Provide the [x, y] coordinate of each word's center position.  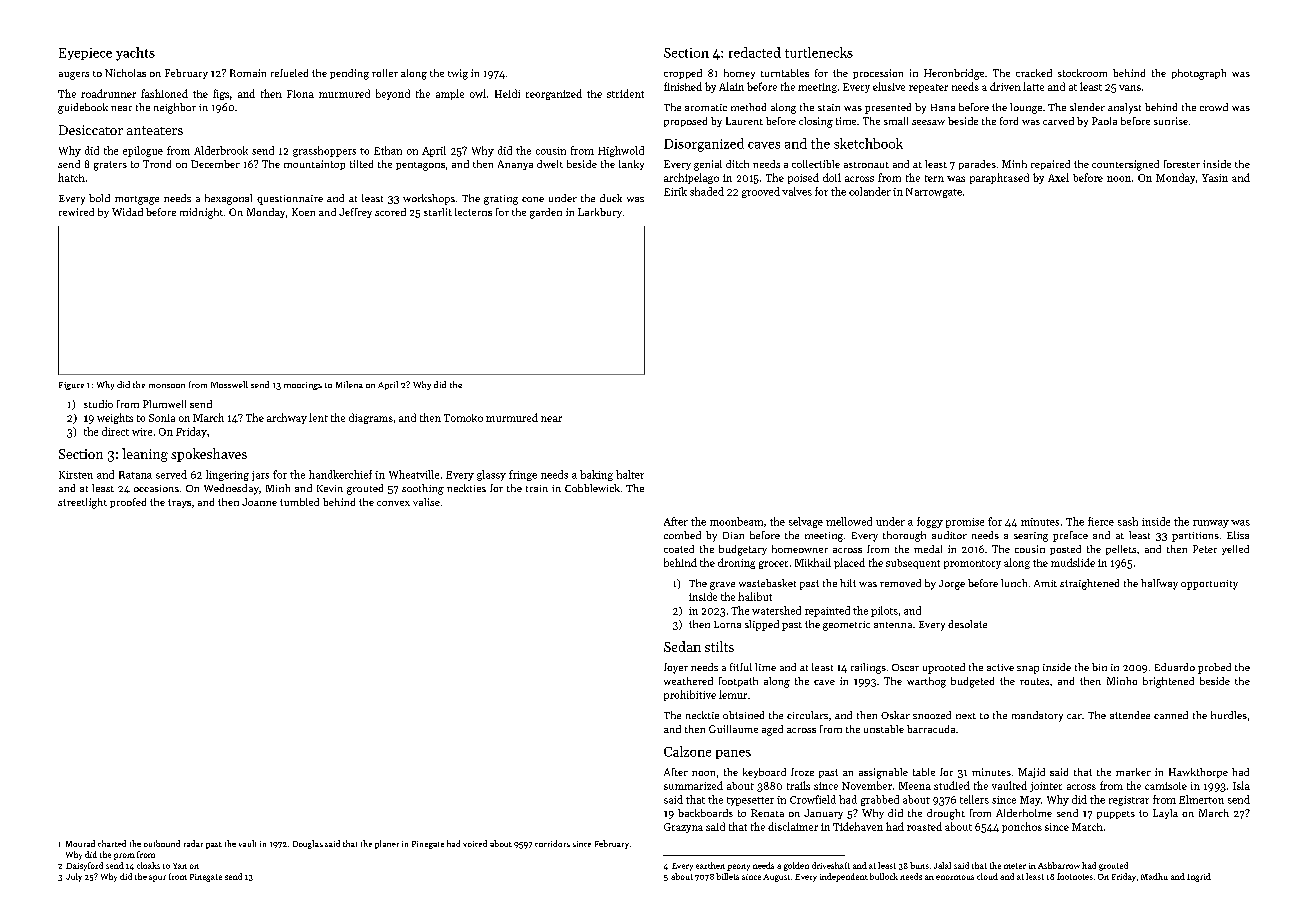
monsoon [167, 386]
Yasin [1215, 178]
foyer [676, 668]
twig [458, 74]
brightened [1168, 682]
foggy [930, 522]
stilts [719, 646]
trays [179, 503]
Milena [349, 384]
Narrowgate [934, 193]
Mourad [80, 843]
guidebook [83, 108]
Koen [303, 212]
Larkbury [600, 213]
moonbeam [736, 521]
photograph [1199, 74]
